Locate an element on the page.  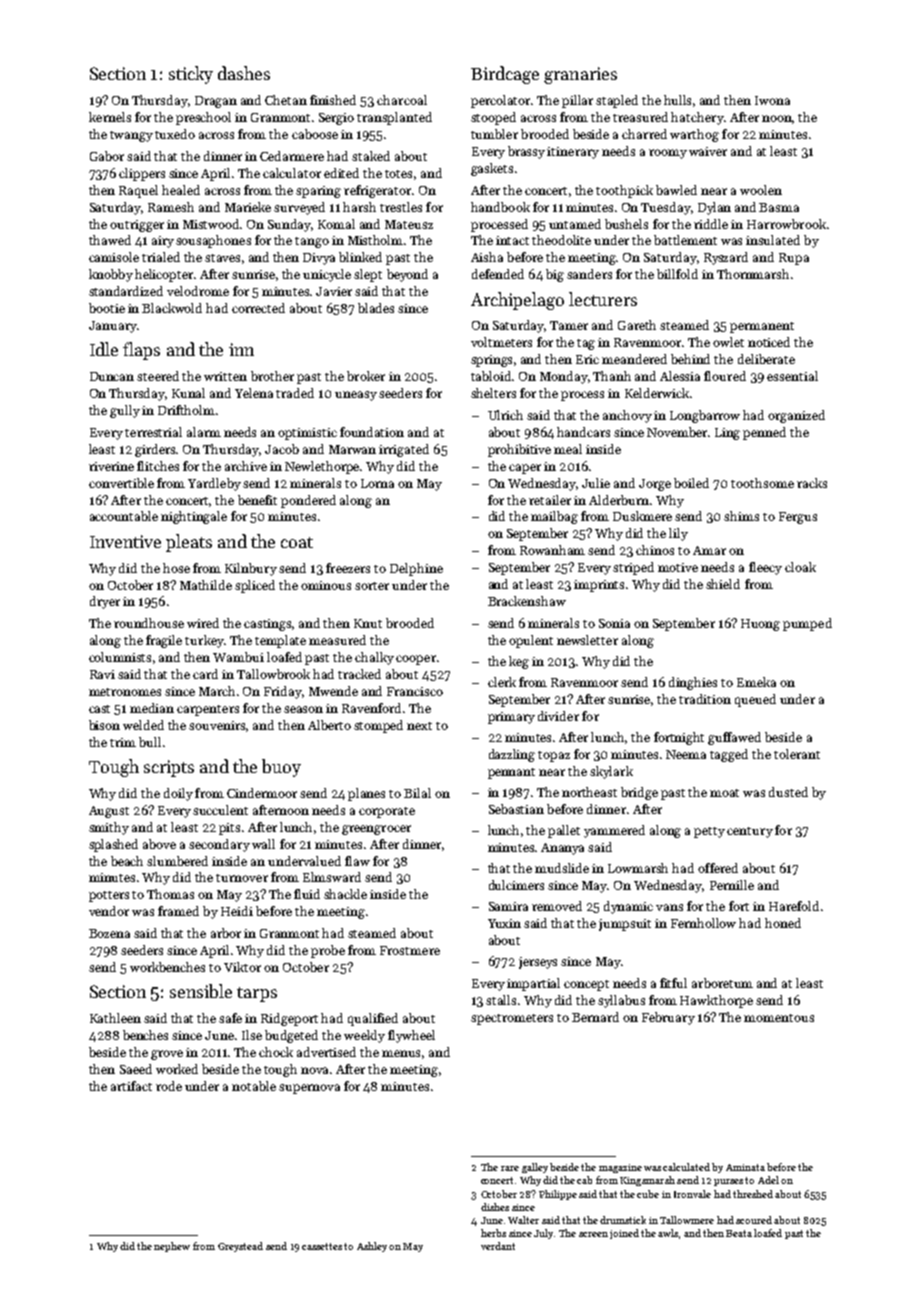
Raquel is located at coordinates (138, 191).
